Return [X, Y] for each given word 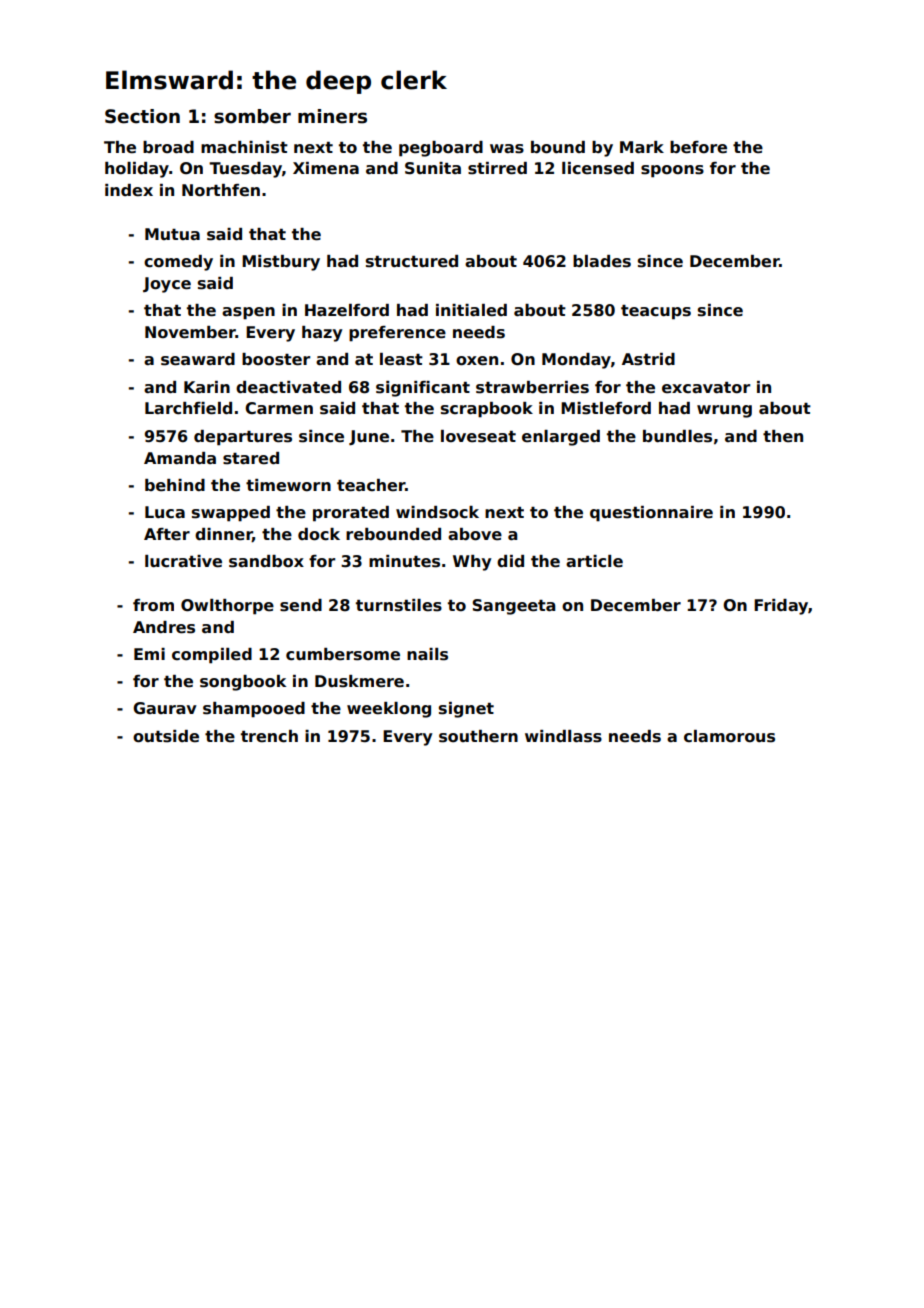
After [167, 534]
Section [142, 116]
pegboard [441, 149]
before [698, 147]
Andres [164, 627]
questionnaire [651, 514]
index [129, 190]
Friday [781, 607]
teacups [656, 312]
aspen [248, 313]
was [507, 149]
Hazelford [347, 310]
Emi [149, 654]
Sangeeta [513, 607]
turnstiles [399, 605]
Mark [642, 147]
